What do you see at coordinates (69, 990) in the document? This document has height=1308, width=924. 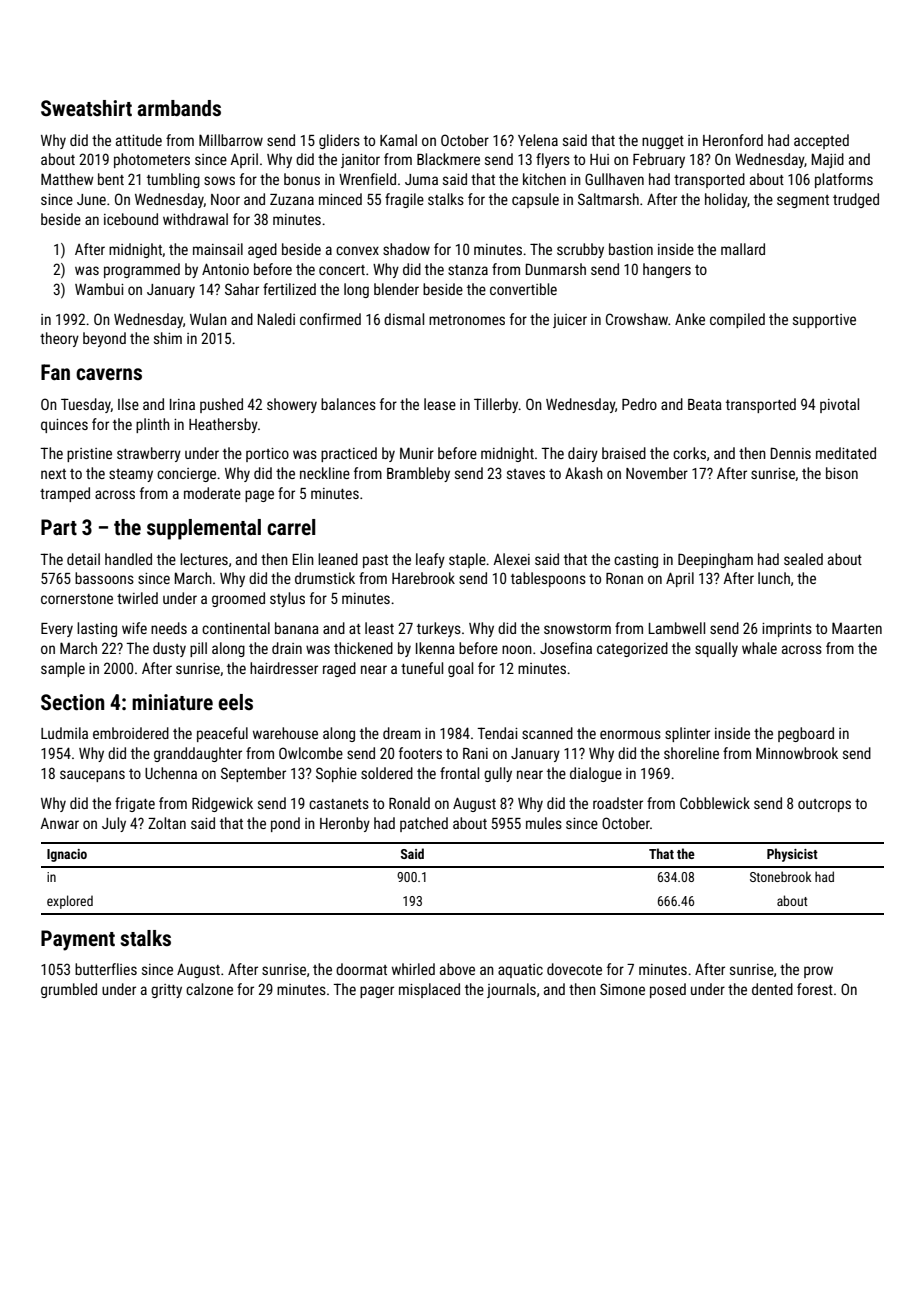 I see `grumbled` at bounding box center [69, 990].
